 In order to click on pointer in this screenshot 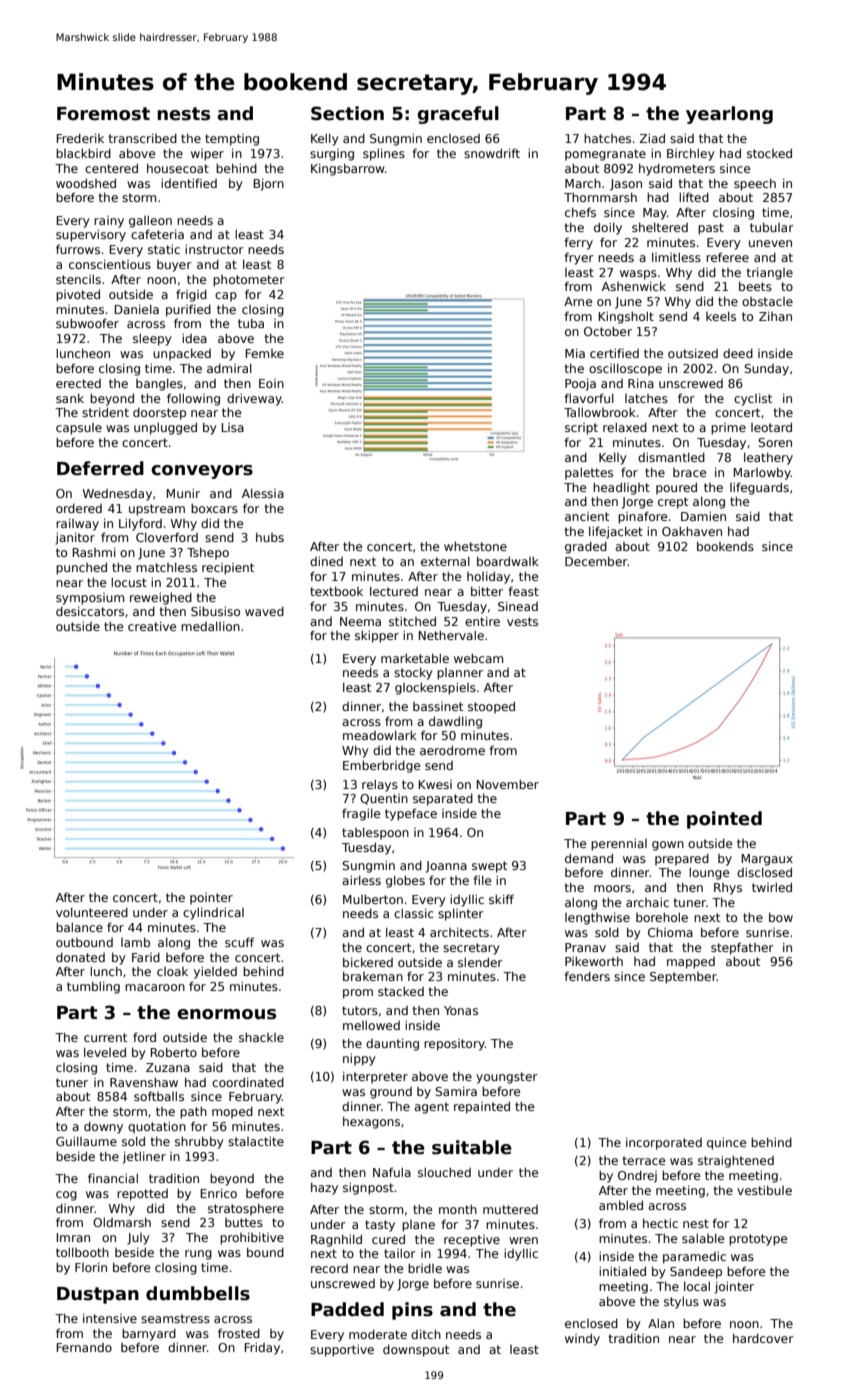, I will do `click(211, 899)`.
